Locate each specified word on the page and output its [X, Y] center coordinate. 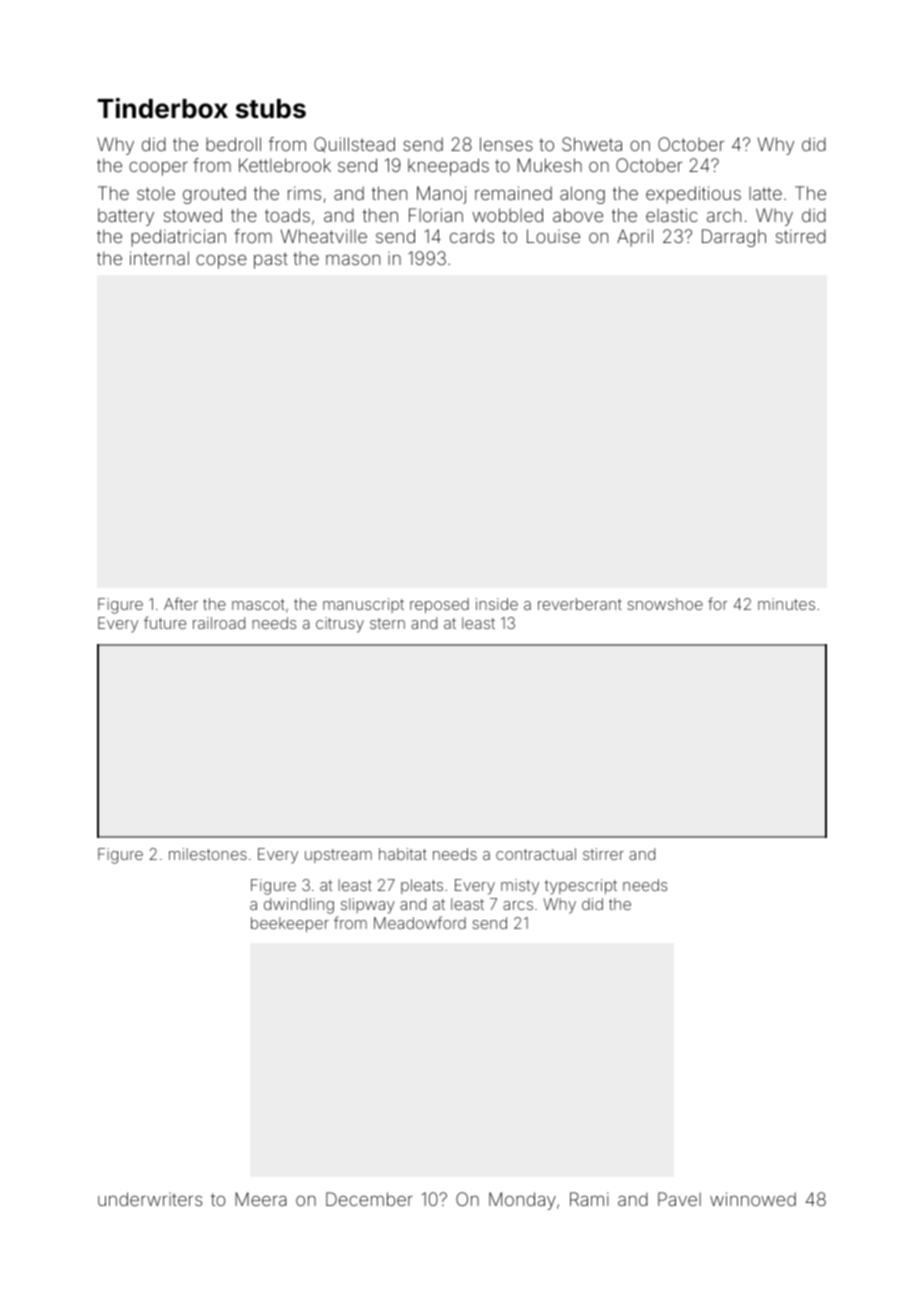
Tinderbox [162, 108]
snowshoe [665, 604]
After [181, 603]
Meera [261, 1199]
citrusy [340, 625]
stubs [271, 109]
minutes [786, 604]
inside [497, 604]
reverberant [580, 604]
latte [765, 193]
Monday [522, 1201]
